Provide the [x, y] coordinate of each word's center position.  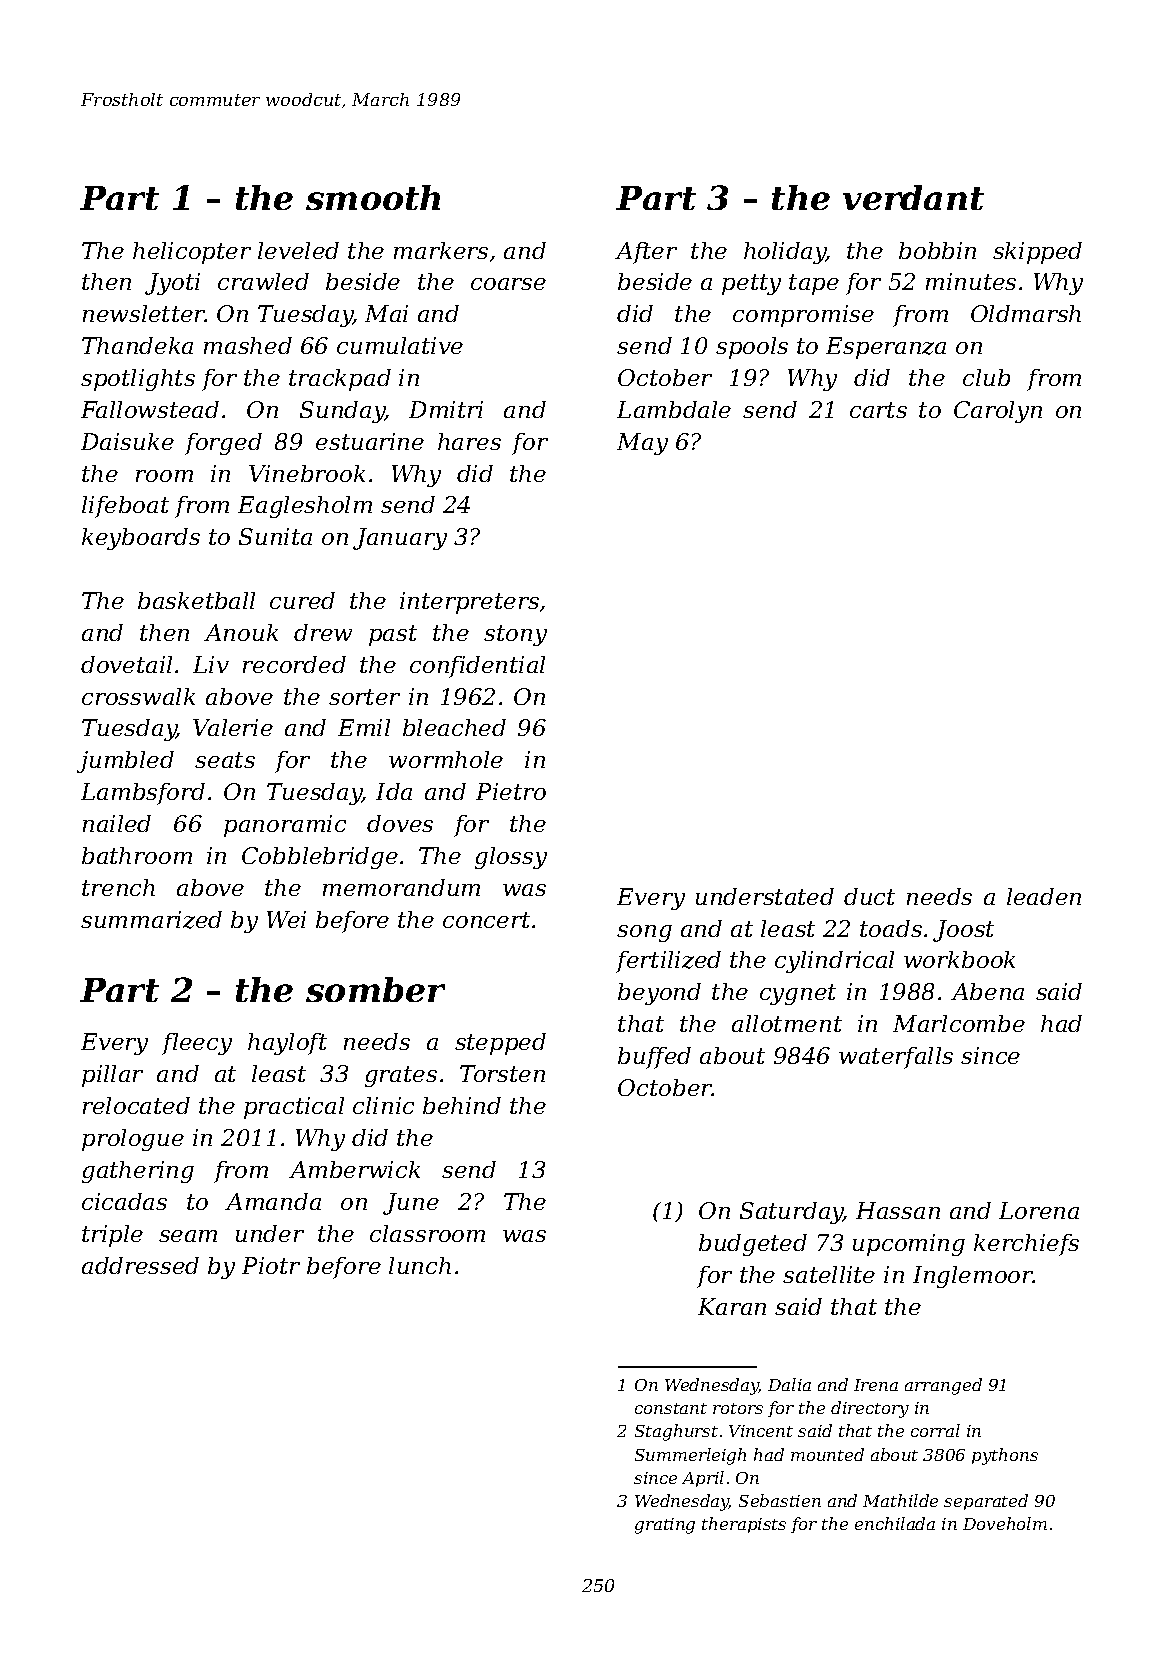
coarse [508, 284]
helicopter [192, 253]
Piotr [271, 1265]
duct [869, 896]
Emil [364, 727]
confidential [477, 667]
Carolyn [998, 412]
